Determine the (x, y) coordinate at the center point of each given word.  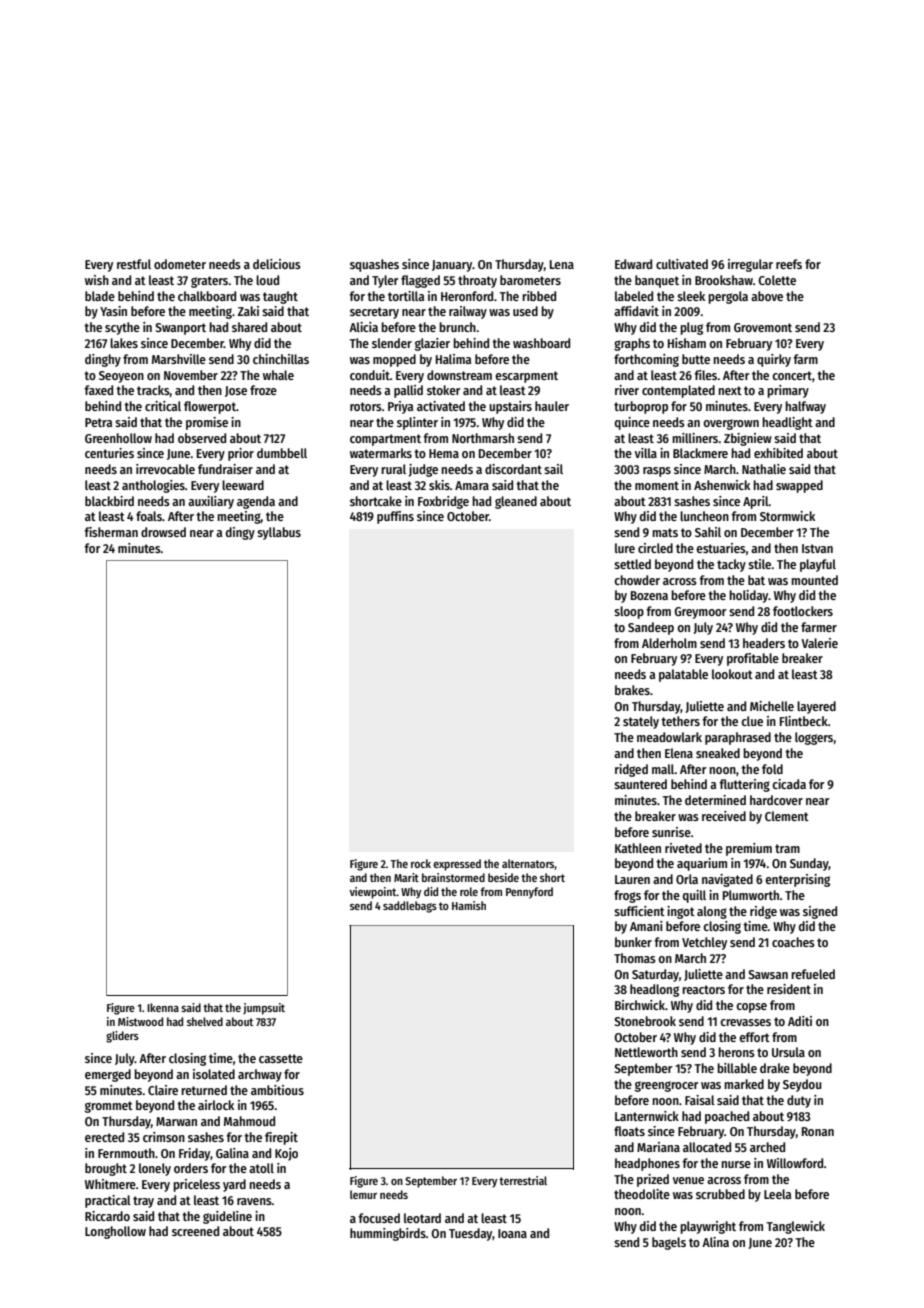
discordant (513, 469)
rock (421, 863)
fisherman (111, 532)
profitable (753, 659)
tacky (731, 565)
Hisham (687, 343)
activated (441, 406)
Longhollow (115, 1232)
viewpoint (373, 893)
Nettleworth (646, 1052)
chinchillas (281, 359)
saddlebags (410, 907)
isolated (214, 1074)
